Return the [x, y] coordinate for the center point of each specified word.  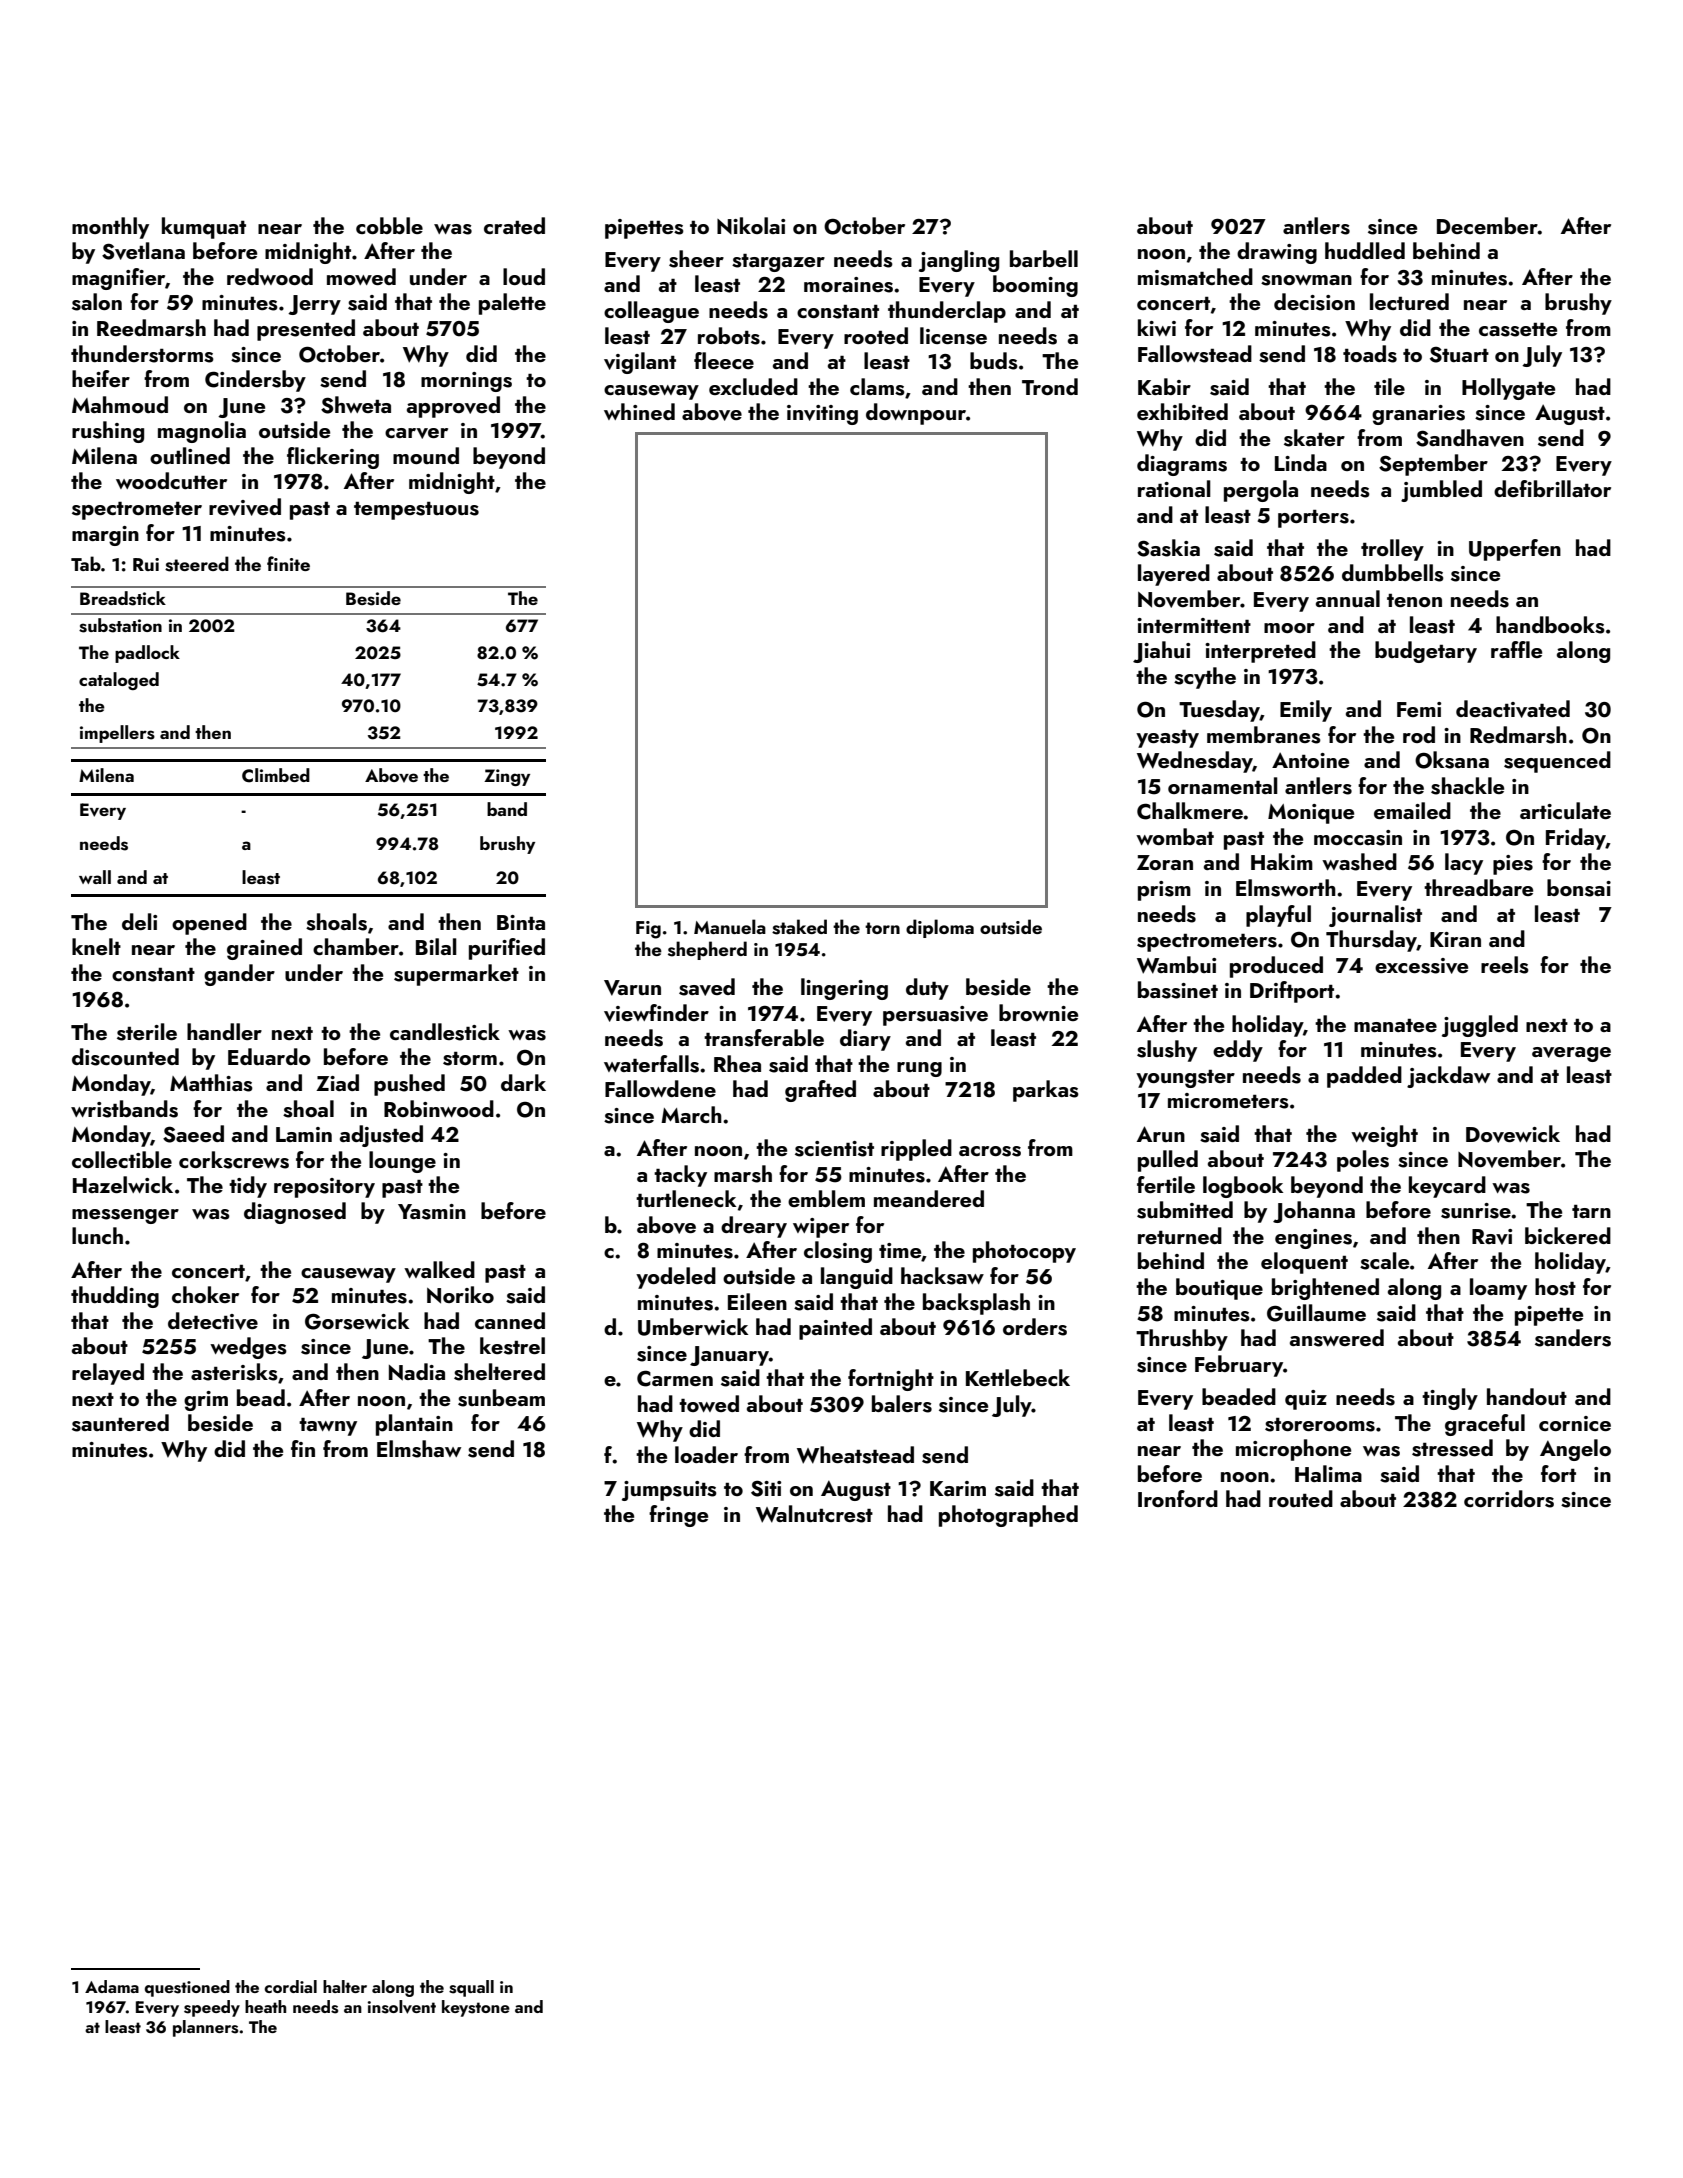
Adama [112, 1986]
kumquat [204, 228]
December [1487, 225]
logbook [1243, 1187]
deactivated [1513, 709]
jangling [959, 261]
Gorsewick [357, 1321]
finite [288, 563]
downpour [916, 414]
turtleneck [686, 1198]
